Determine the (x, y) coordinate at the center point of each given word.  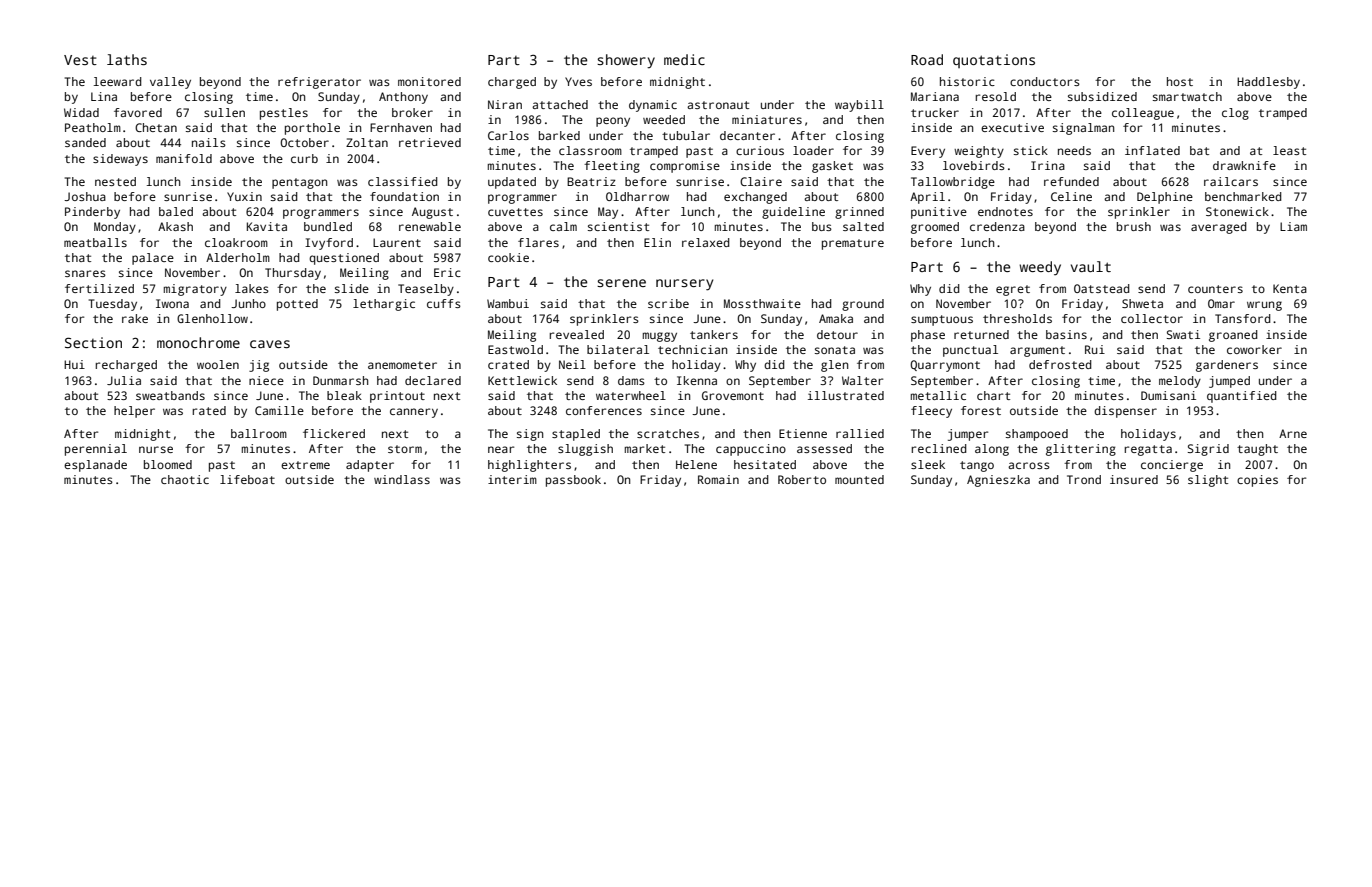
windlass (402, 479)
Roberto (802, 479)
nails (209, 142)
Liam (1293, 226)
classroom (590, 150)
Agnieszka (998, 481)
